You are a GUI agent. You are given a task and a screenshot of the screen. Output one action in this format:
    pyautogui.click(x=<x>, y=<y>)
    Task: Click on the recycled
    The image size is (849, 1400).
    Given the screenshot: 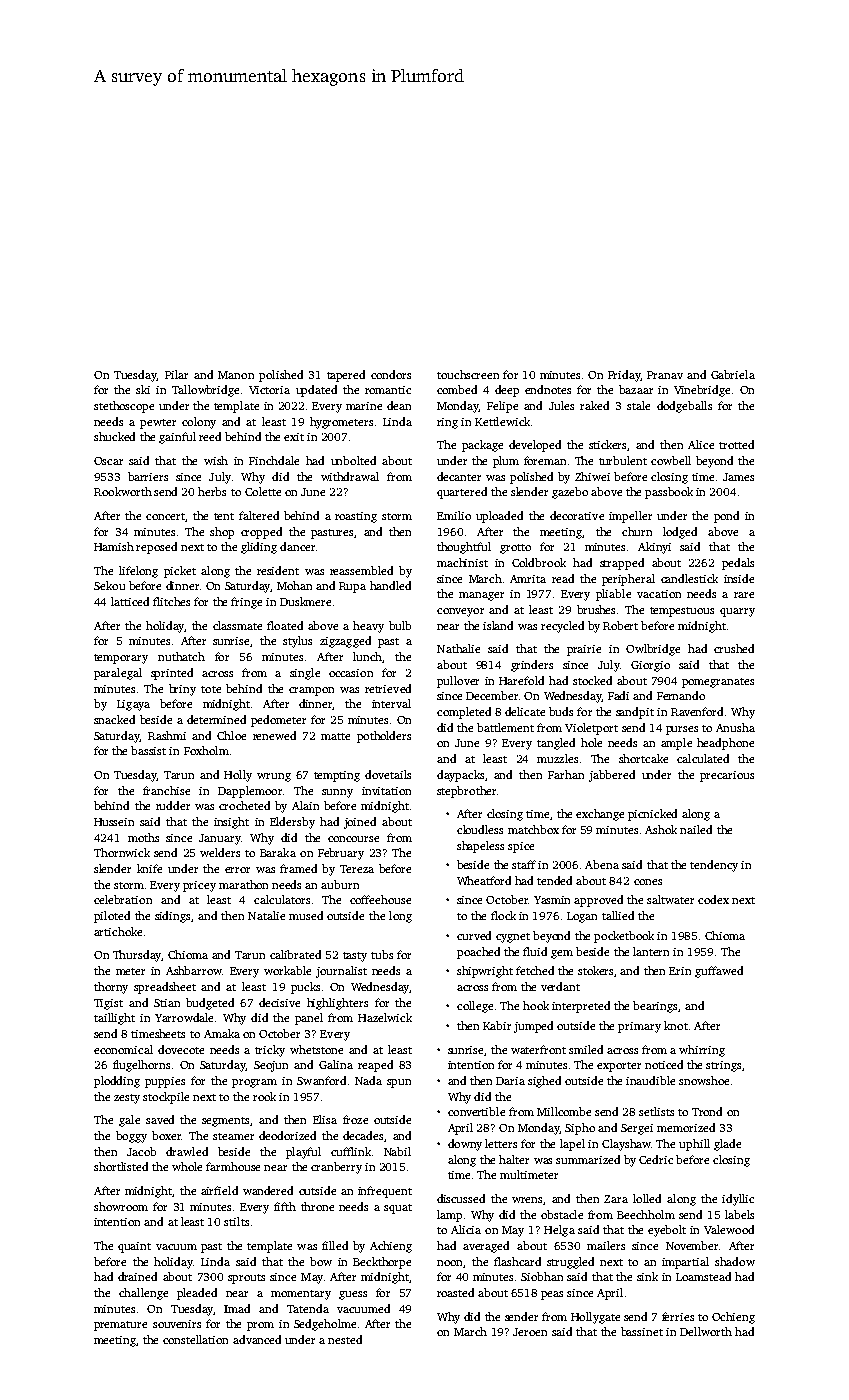 What is the action you would take?
    pyautogui.click(x=562, y=627)
